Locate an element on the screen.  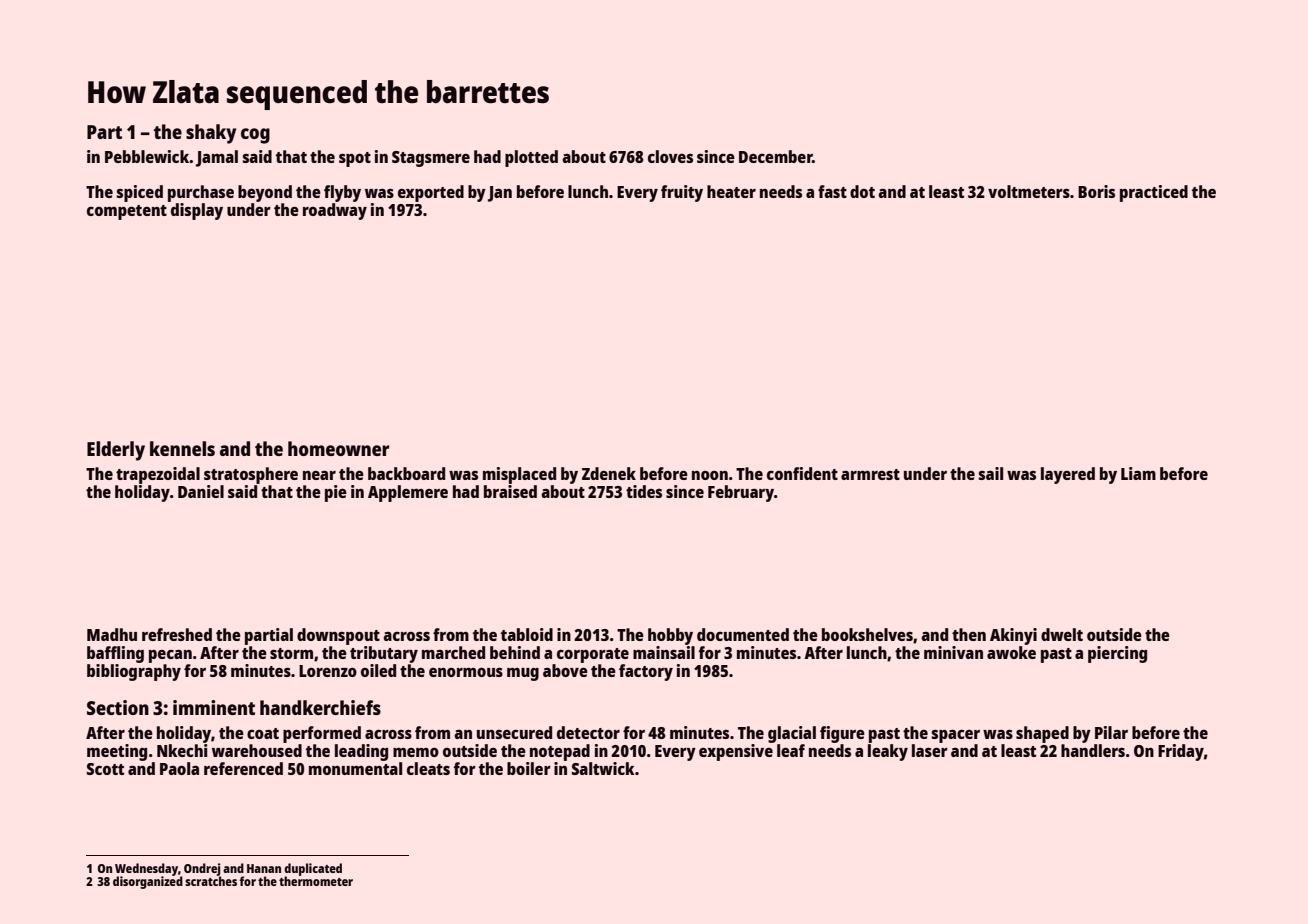
behind is located at coordinates (515, 652).
